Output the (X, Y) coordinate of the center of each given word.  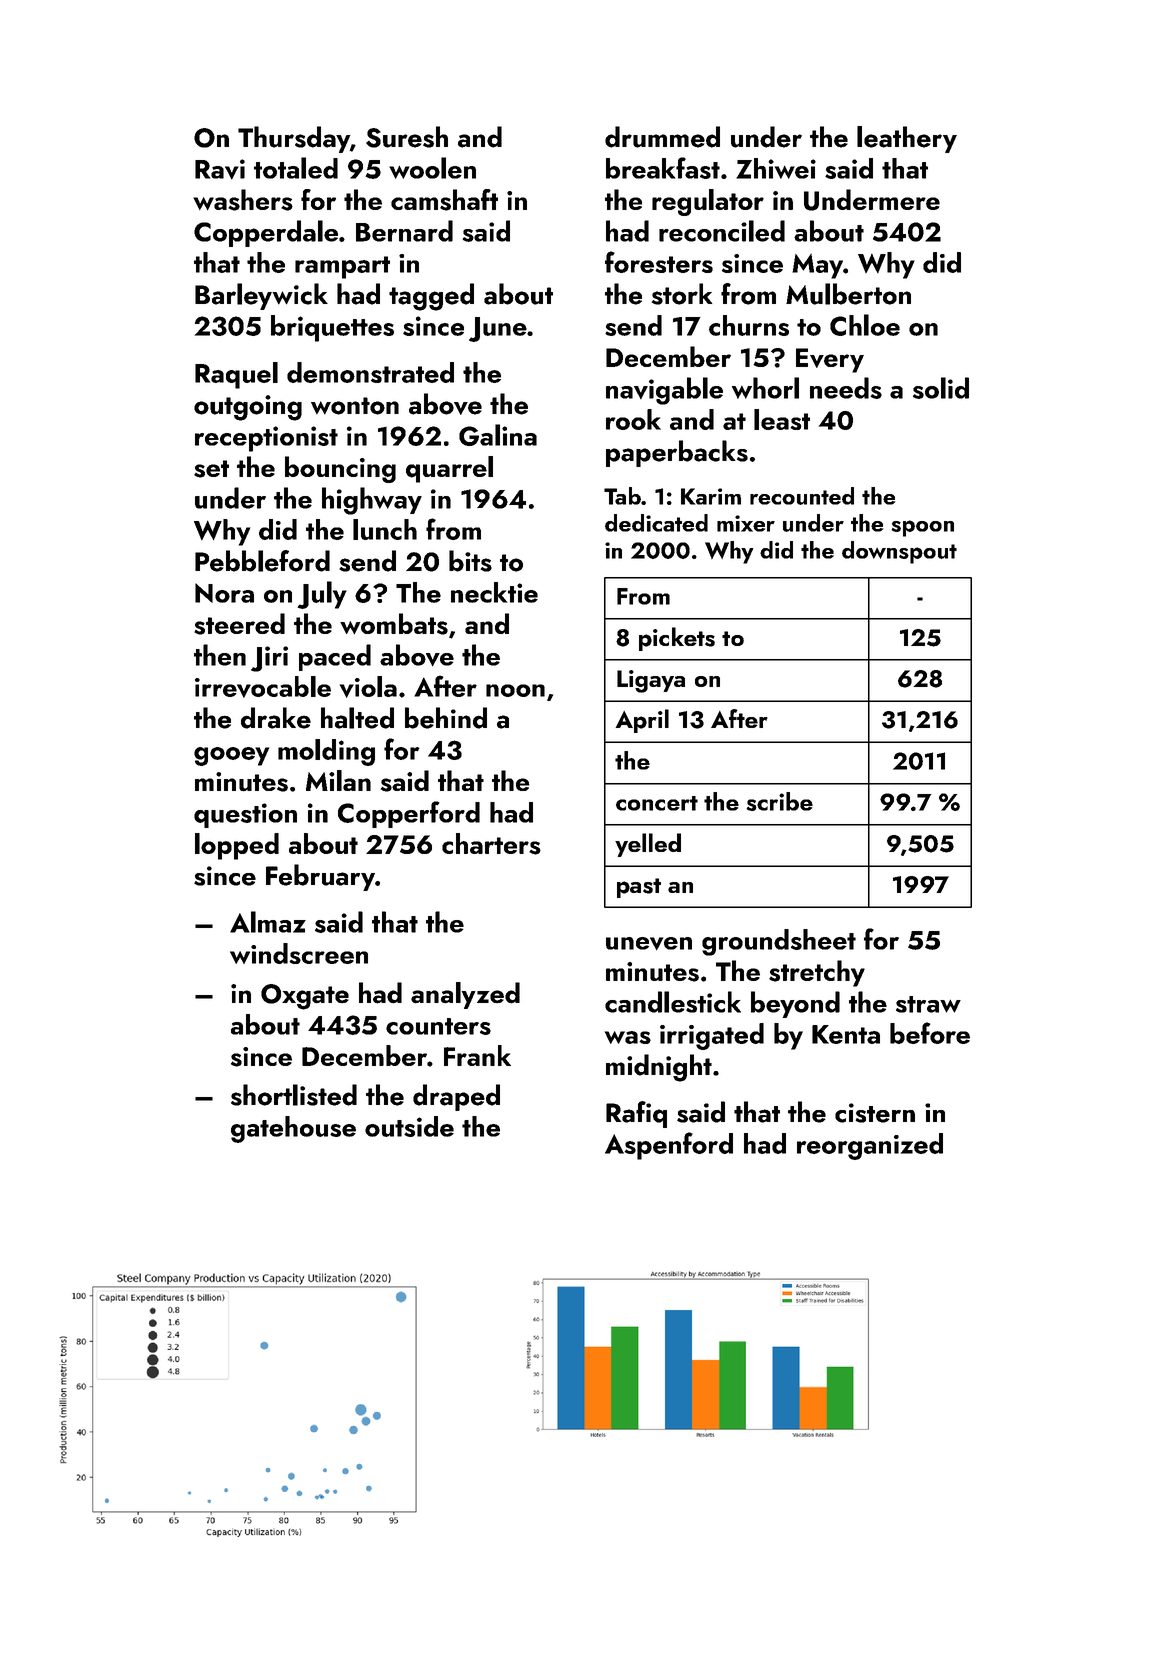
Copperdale (266, 233)
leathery (907, 139)
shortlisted (294, 1095)
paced (335, 657)
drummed (662, 137)
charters (491, 844)
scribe (779, 801)
